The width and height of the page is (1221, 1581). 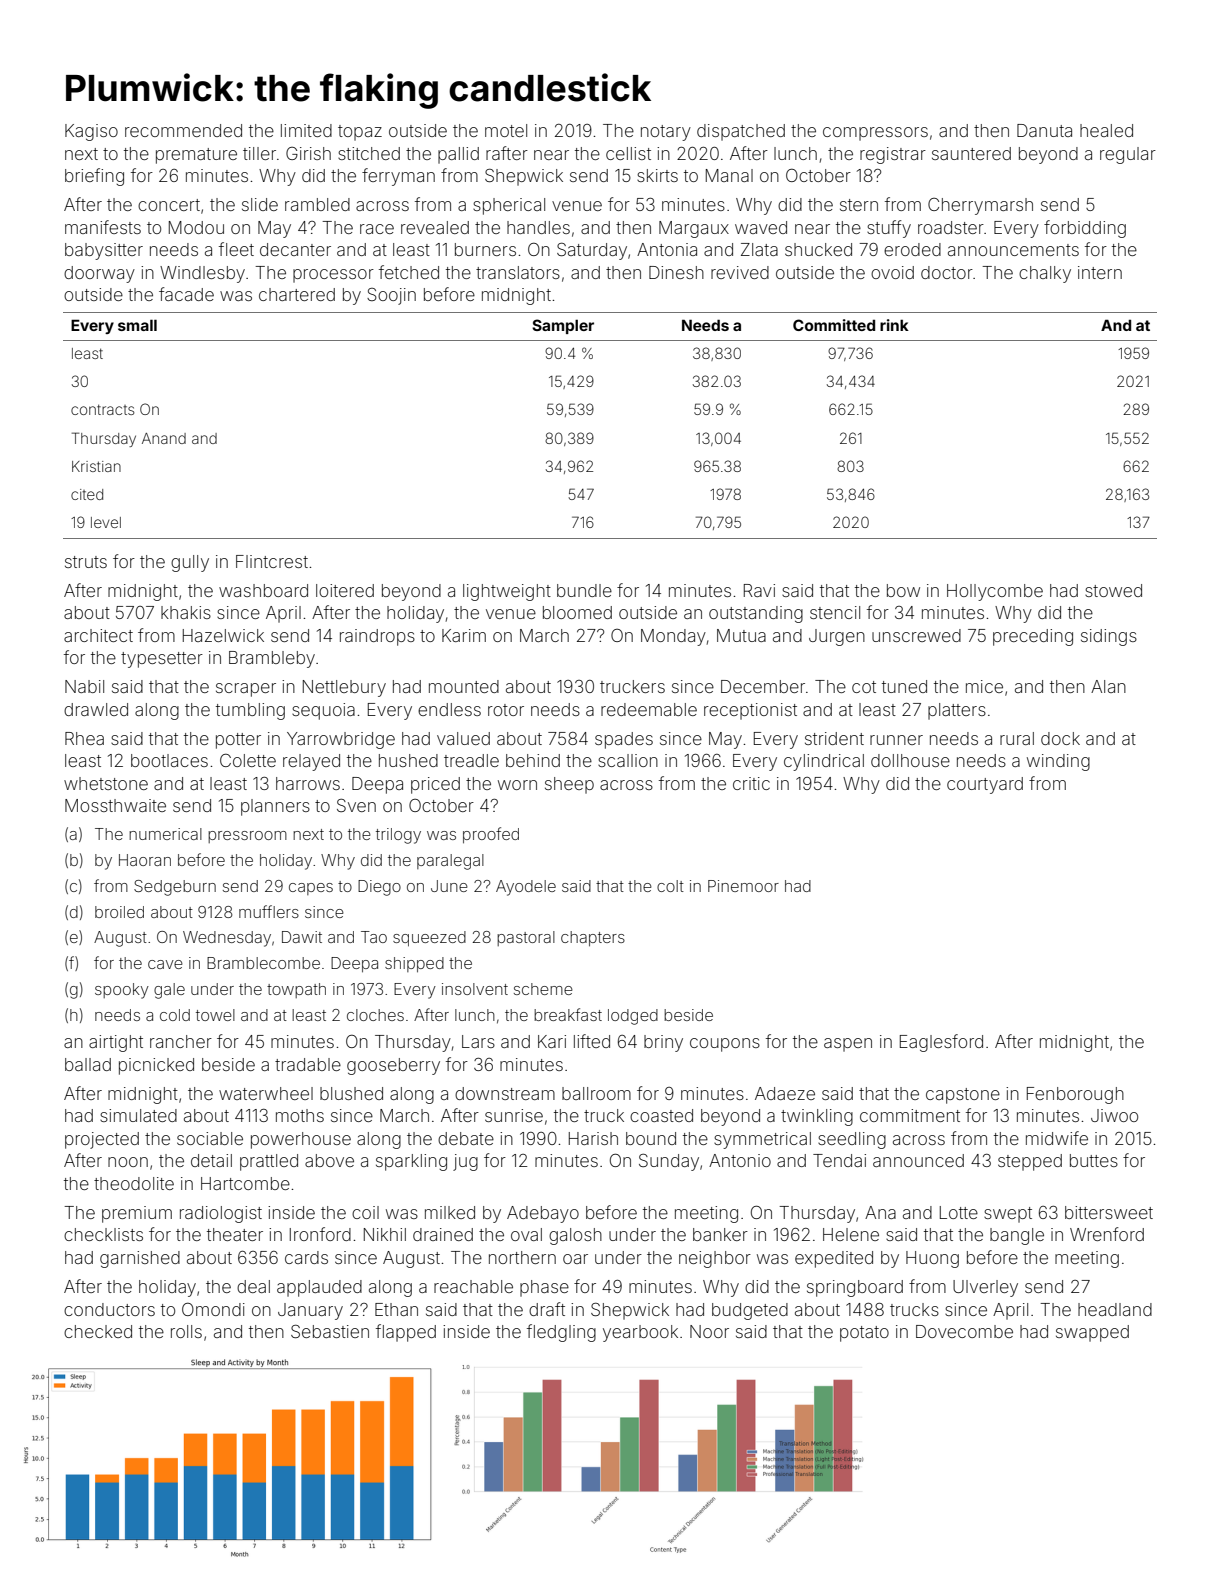 I want to click on fleet, so click(x=236, y=249).
